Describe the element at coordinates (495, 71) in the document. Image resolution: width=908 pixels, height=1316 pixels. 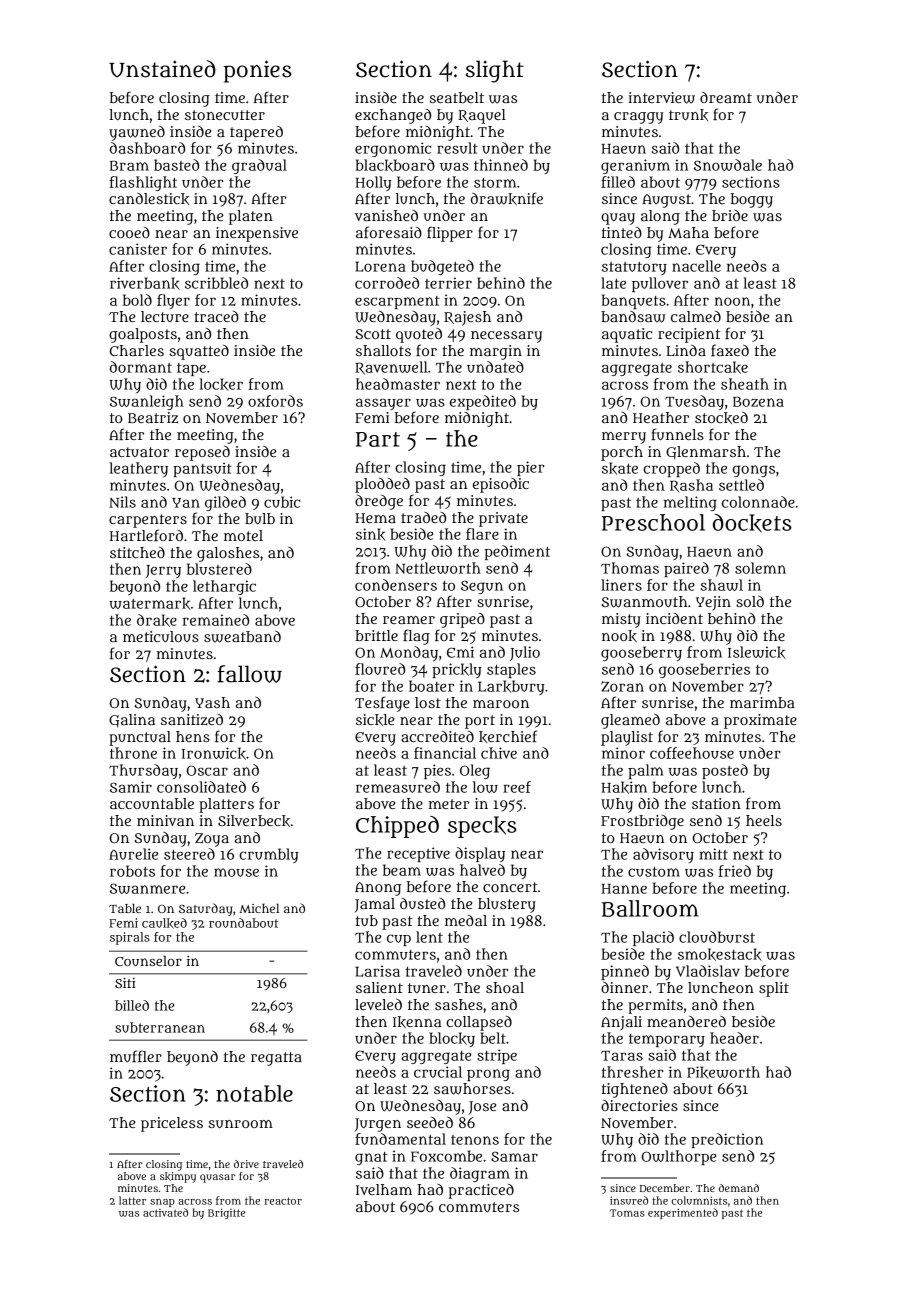
I see `slight` at that location.
